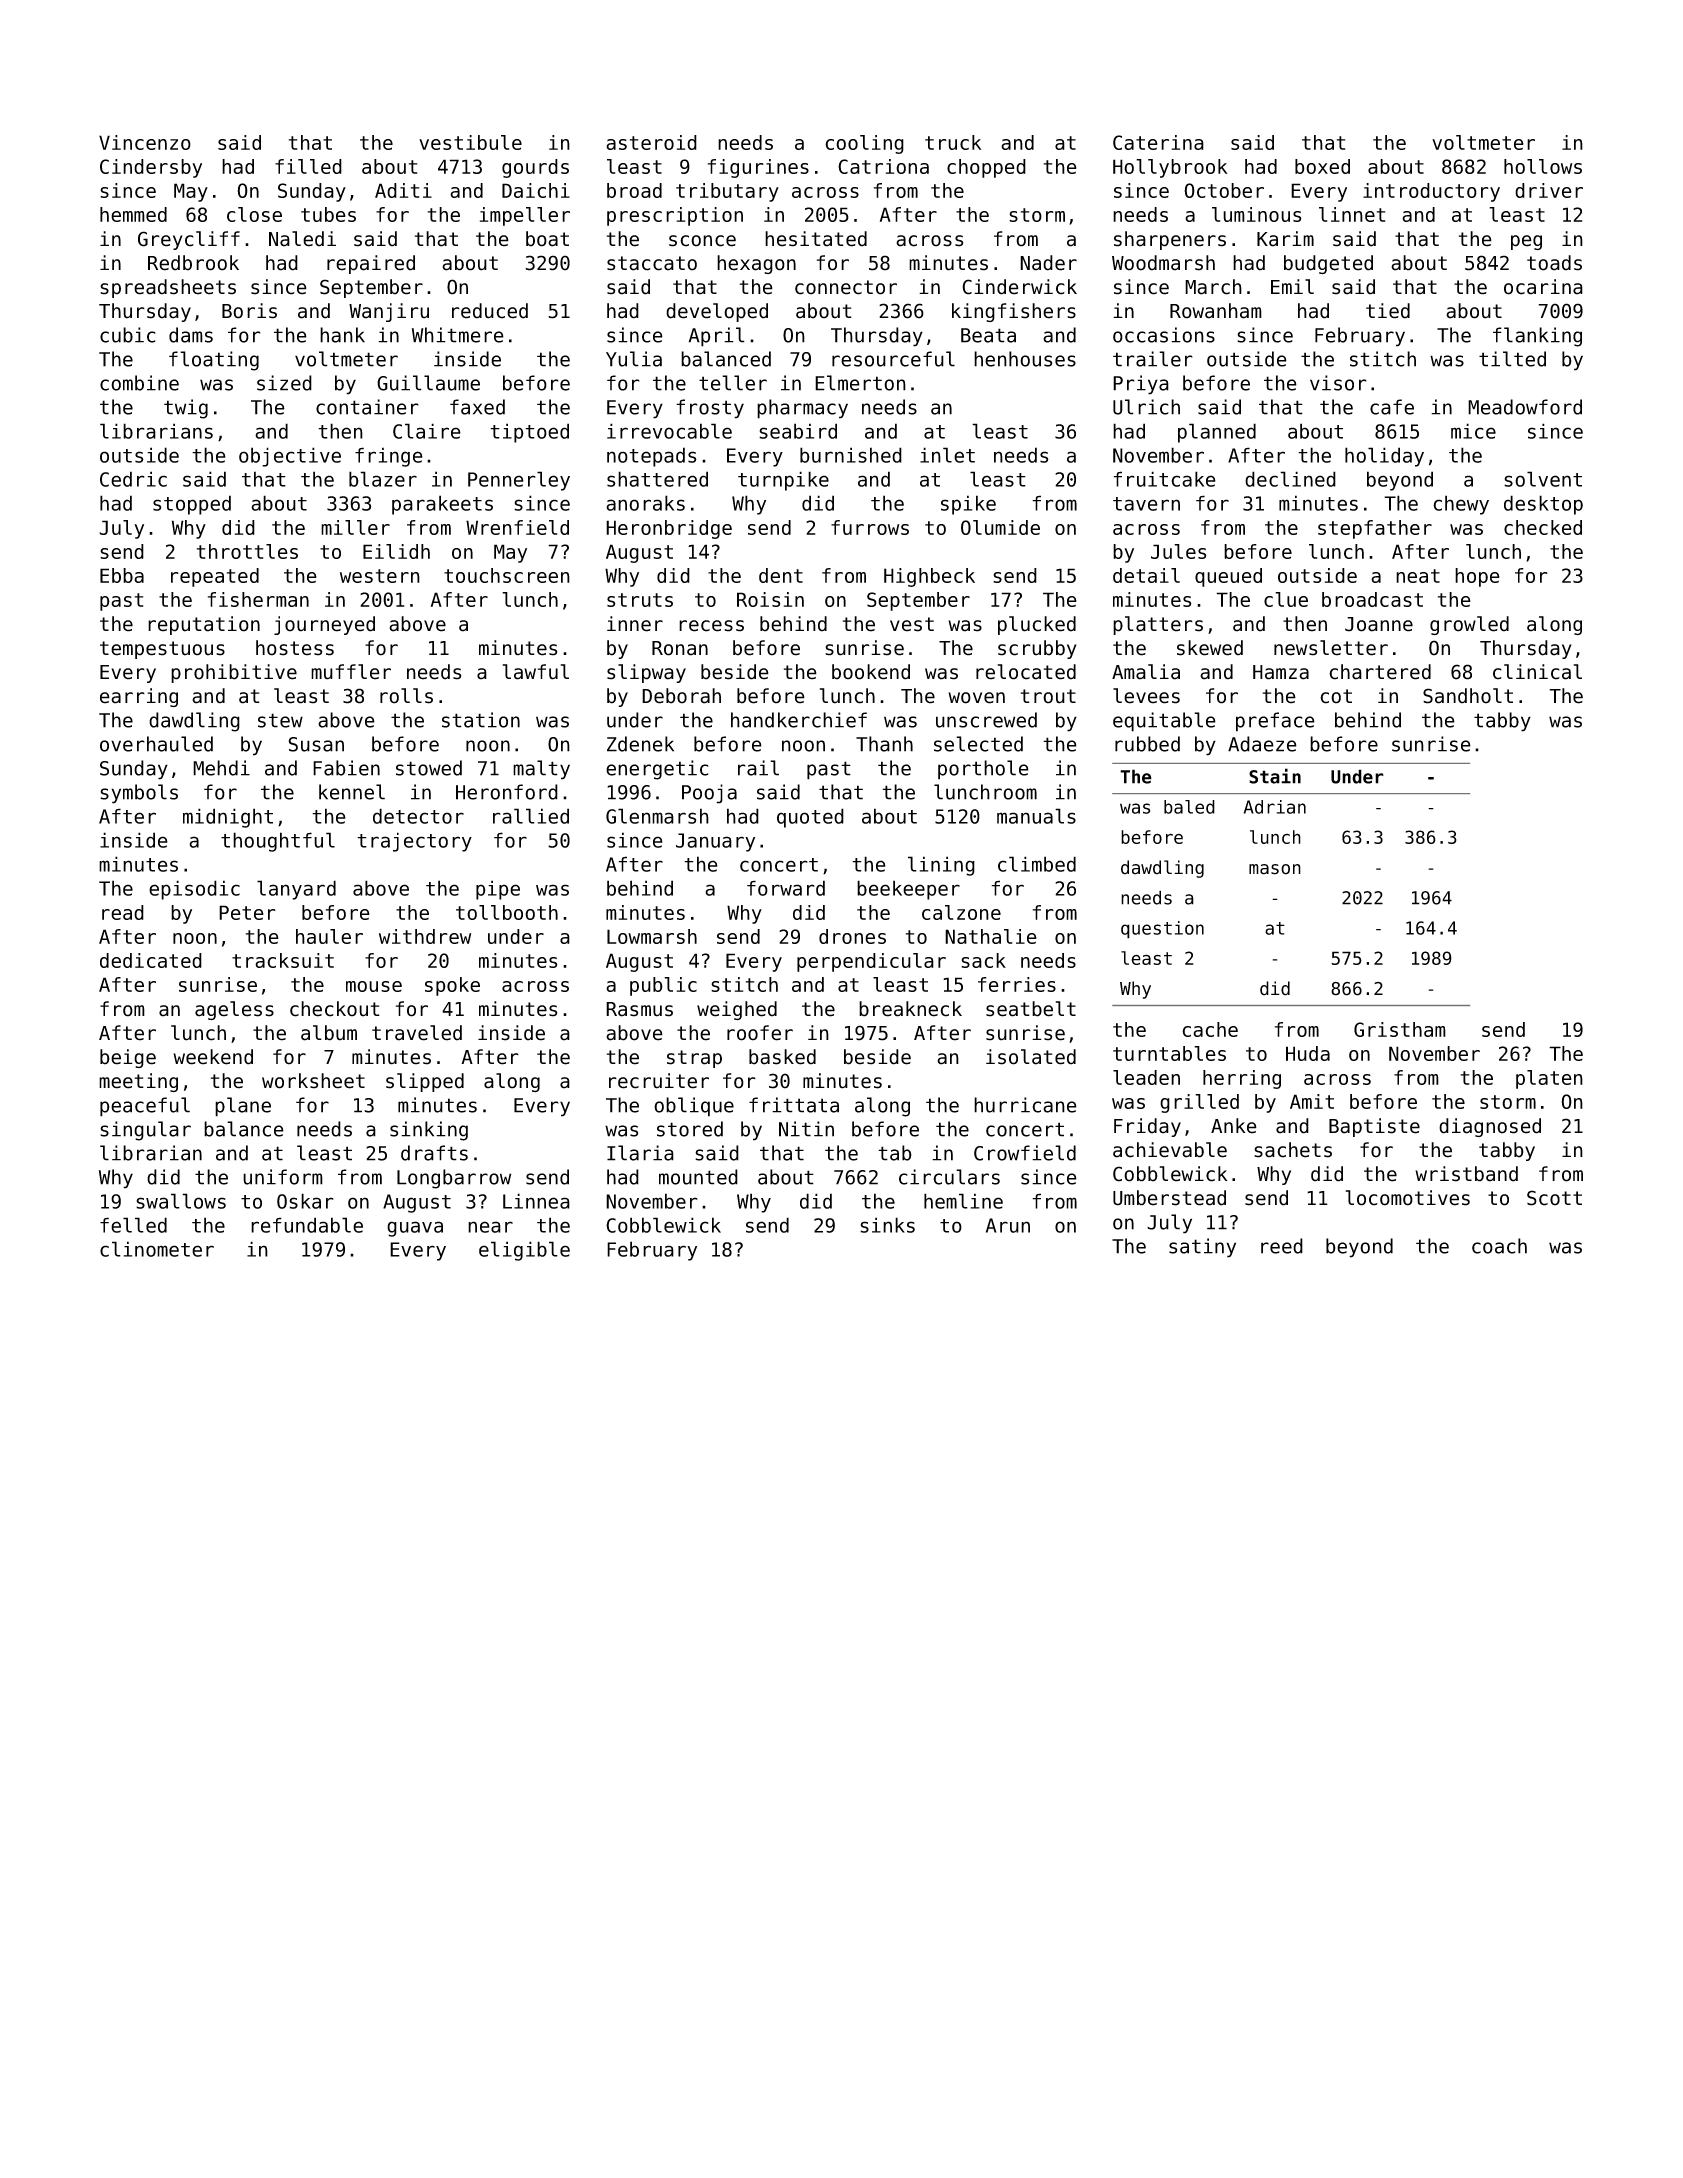 This screenshot has height=2178, width=1683. Describe the element at coordinates (941, 866) in the screenshot. I see `lining` at that location.
